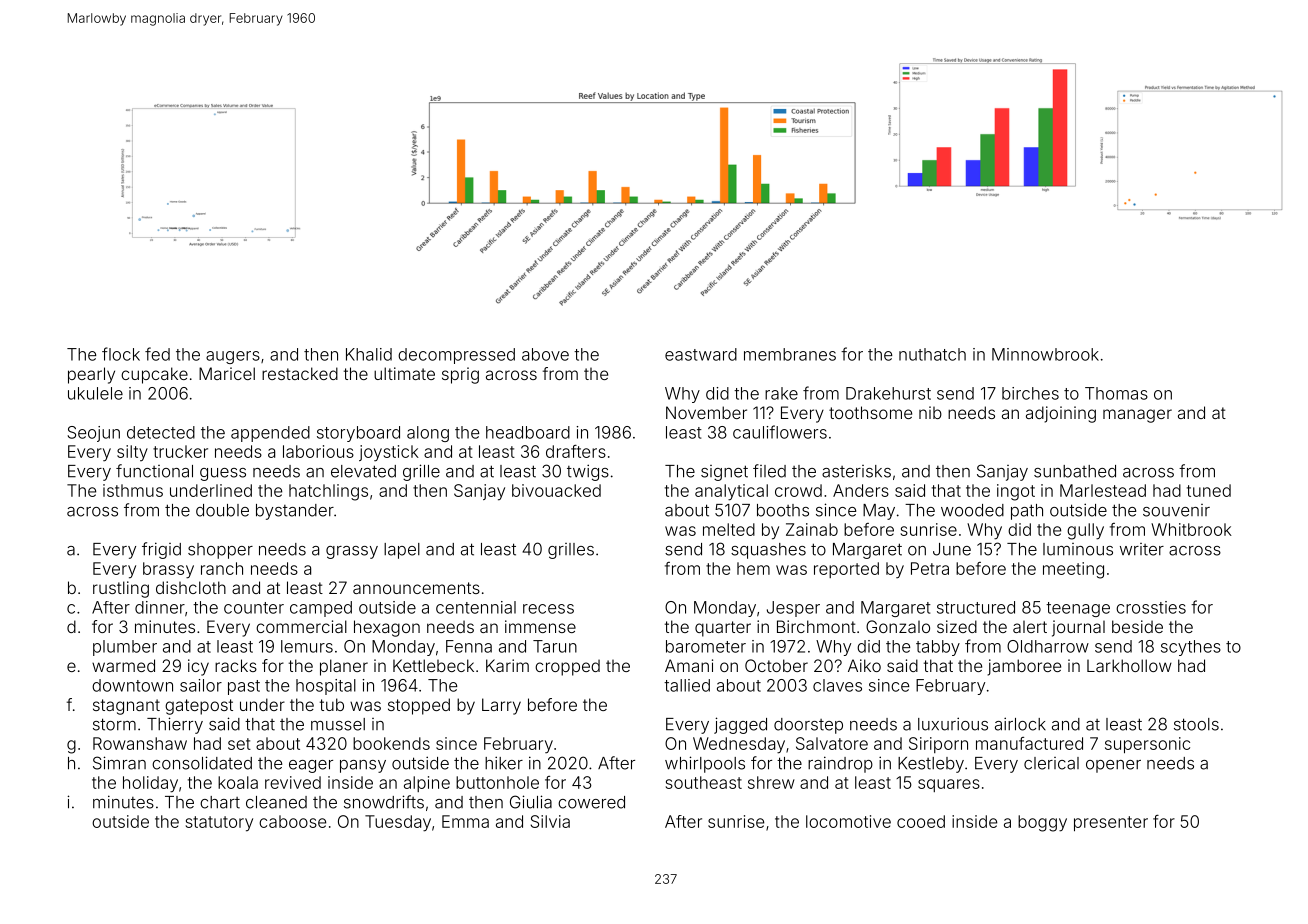 The height and width of the screenshot is (924, 1308). Describe the element at coordinates (856, 471) in the screenshot. I see `asterisks` at that location.
